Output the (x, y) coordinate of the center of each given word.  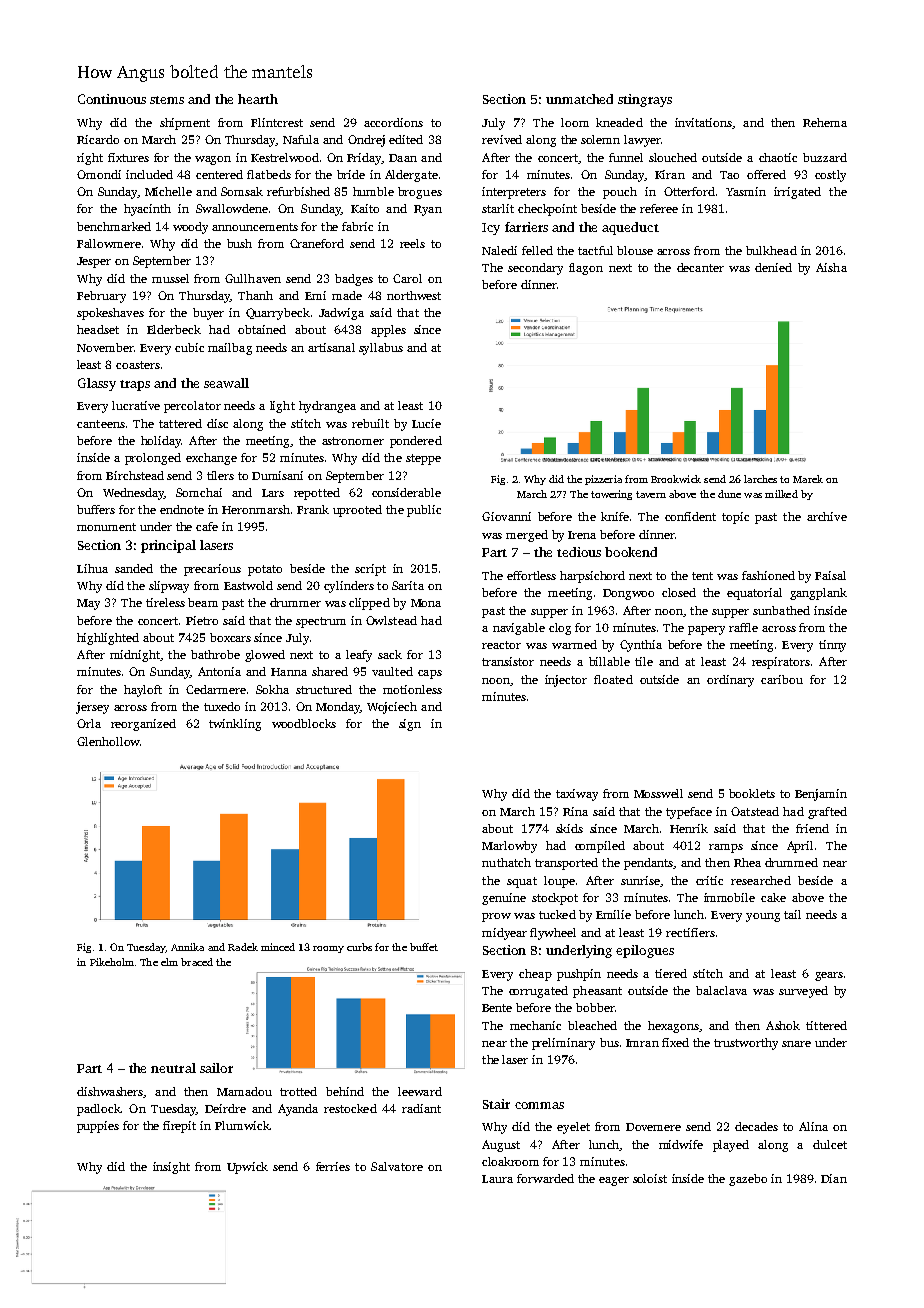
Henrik (689, 828)
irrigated (797, 193)
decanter (700, 267)
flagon (586, 269)
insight (171, 1168)
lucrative (136, 405)
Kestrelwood (285, 157)
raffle (743, 627)
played (731, 1146)
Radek (243, 947)
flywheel (553, 934)
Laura (497, 1179)
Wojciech (392, 708)
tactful (595, 250)
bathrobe (215, 654)
